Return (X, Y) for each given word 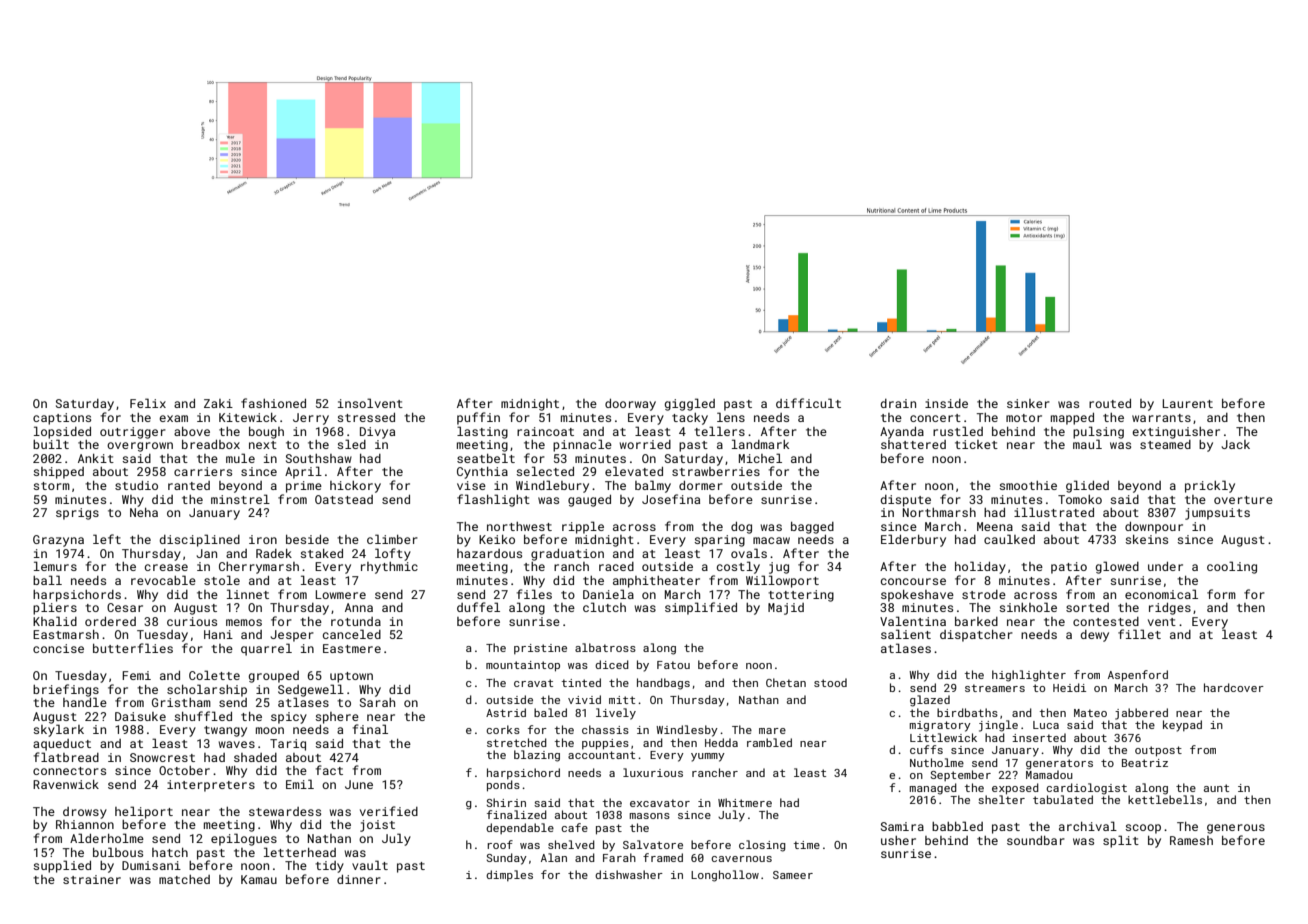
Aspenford (1138, 676)
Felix (148, 403)
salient (906, 634)
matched (184, 879)
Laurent (1188, 403)
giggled (690, 404)
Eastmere (352, 648)
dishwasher (629, 874)
